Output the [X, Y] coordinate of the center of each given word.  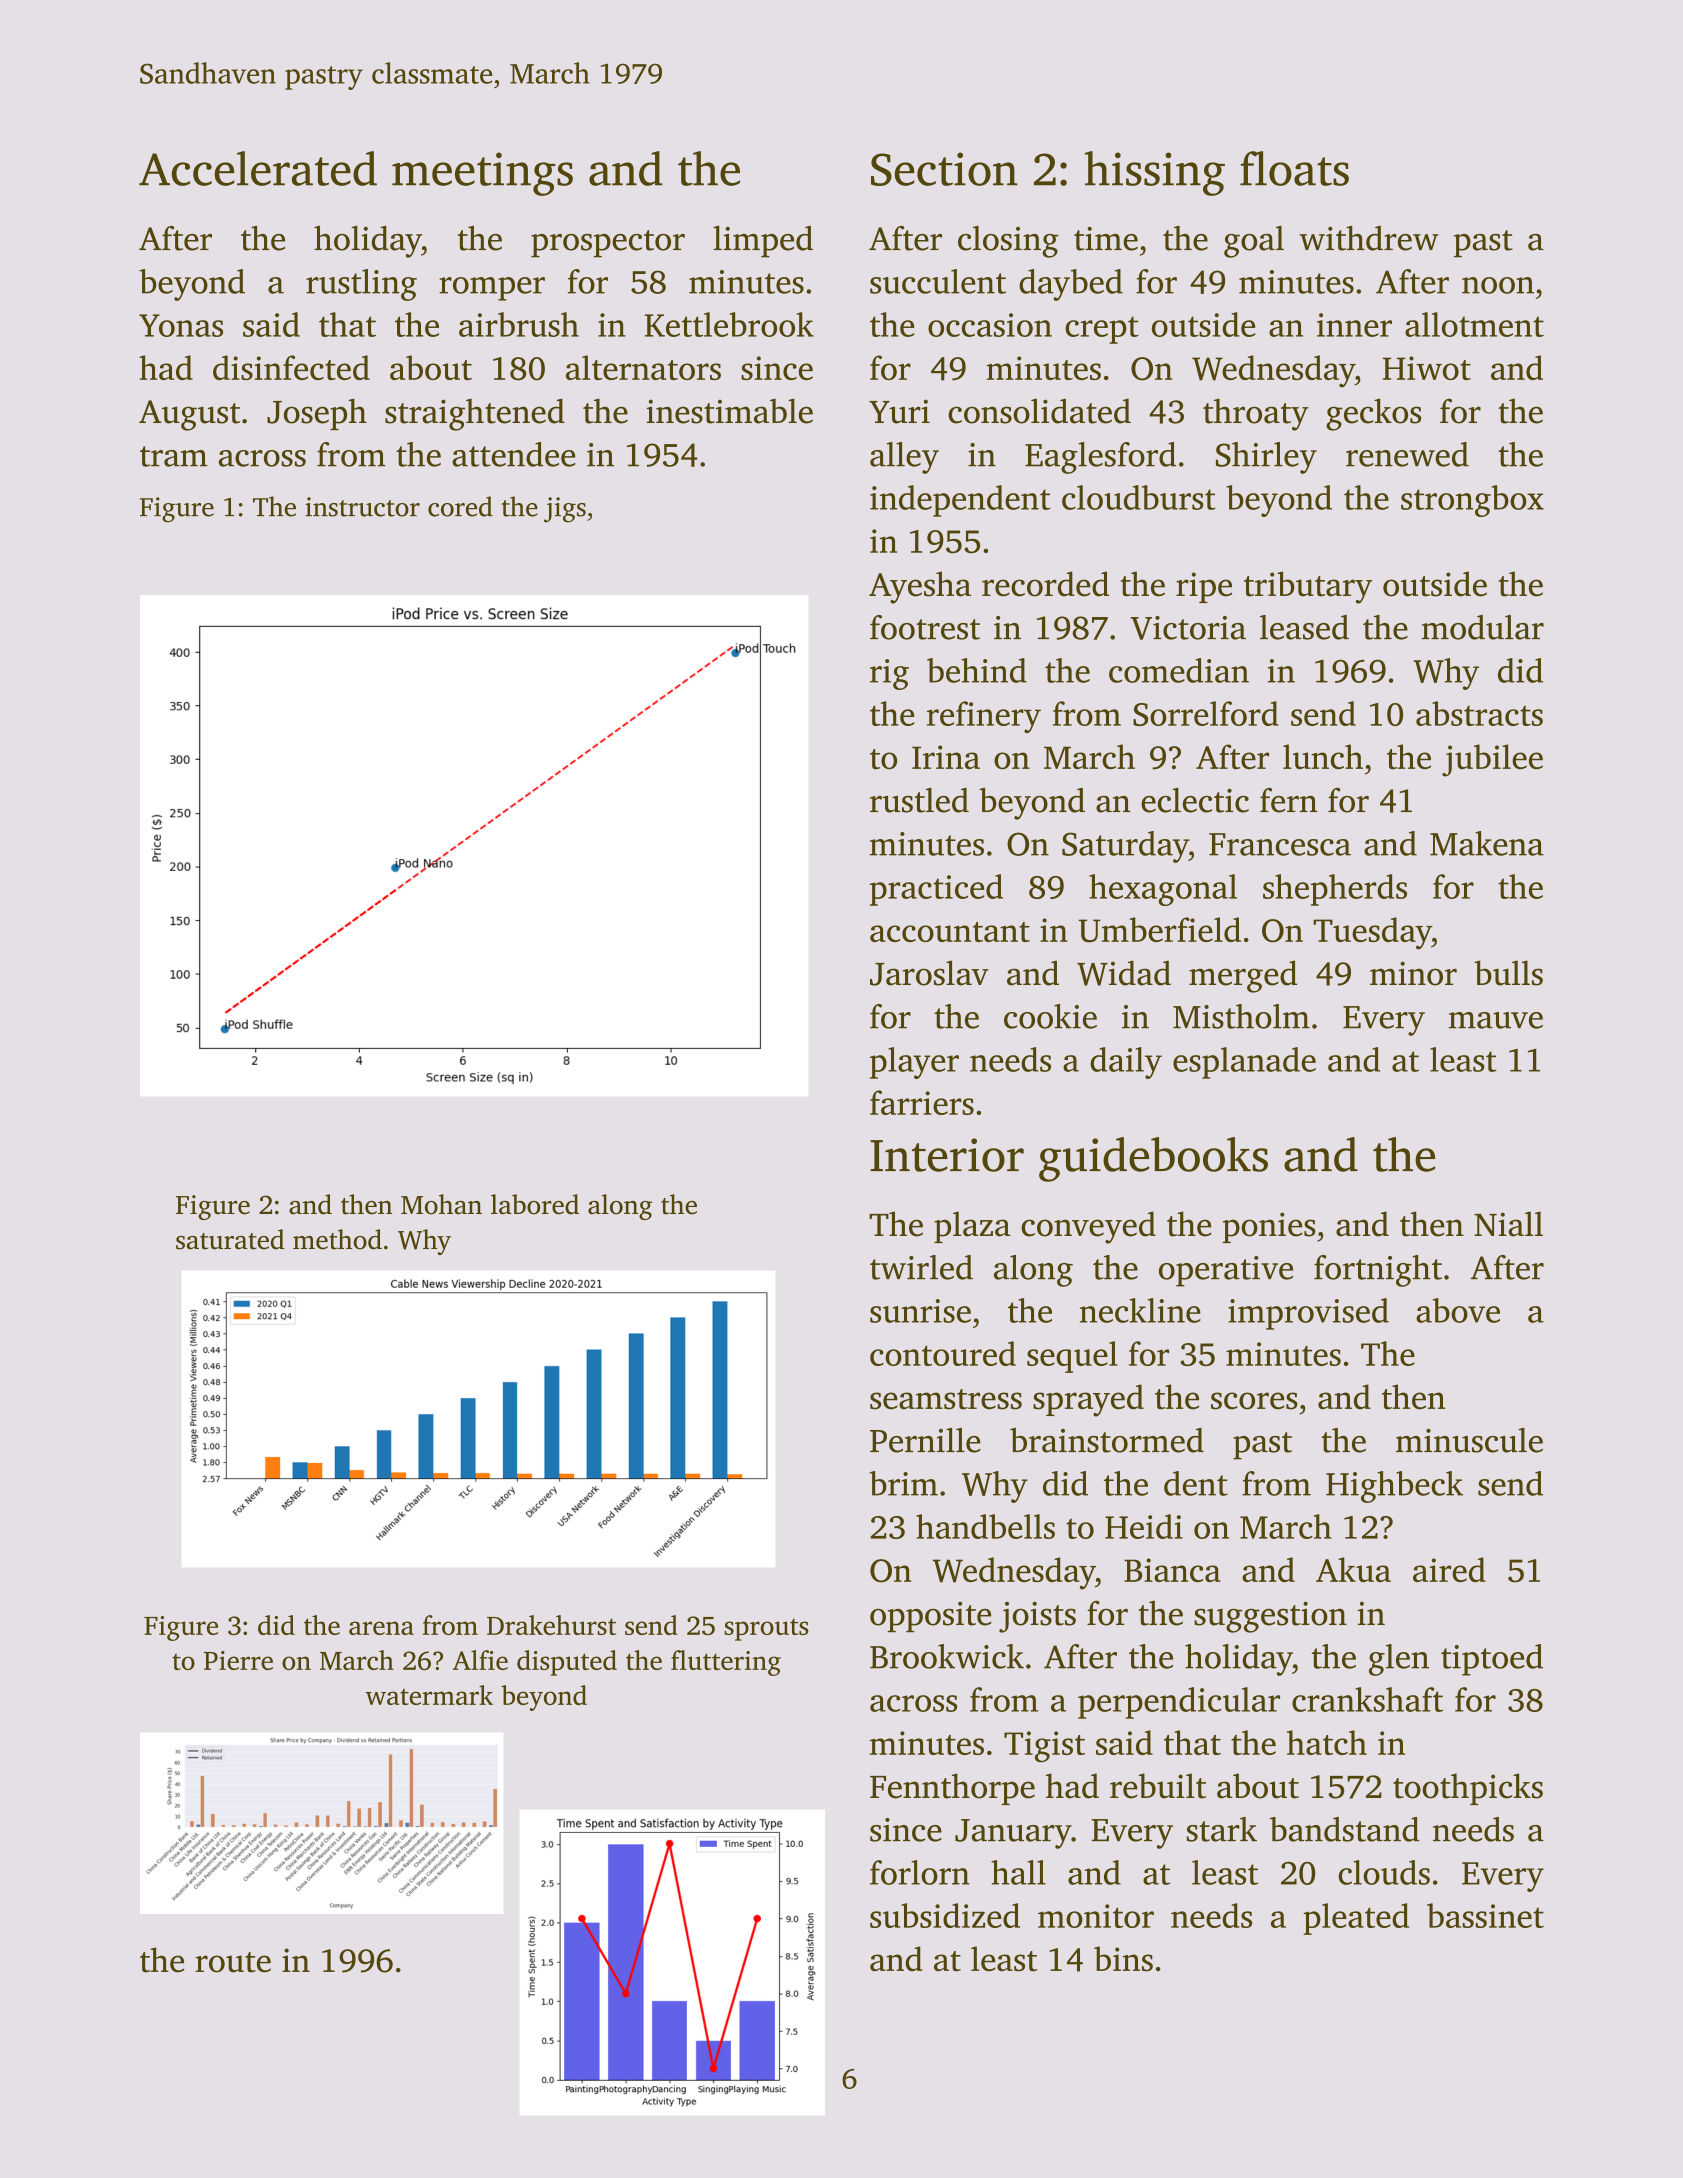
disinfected [291, 367]
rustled [919, 800]
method [337, 1239]
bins [1123, 1959]
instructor [362, 507]
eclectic [1195, 800]
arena [381, 1628]
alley [904, 458]
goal [1254, 242]
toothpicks [1468, 1789]
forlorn [920, 1872]
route [233, 1962]
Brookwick [947, 1656]
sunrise [920, 1311]
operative [1226, 1271]
